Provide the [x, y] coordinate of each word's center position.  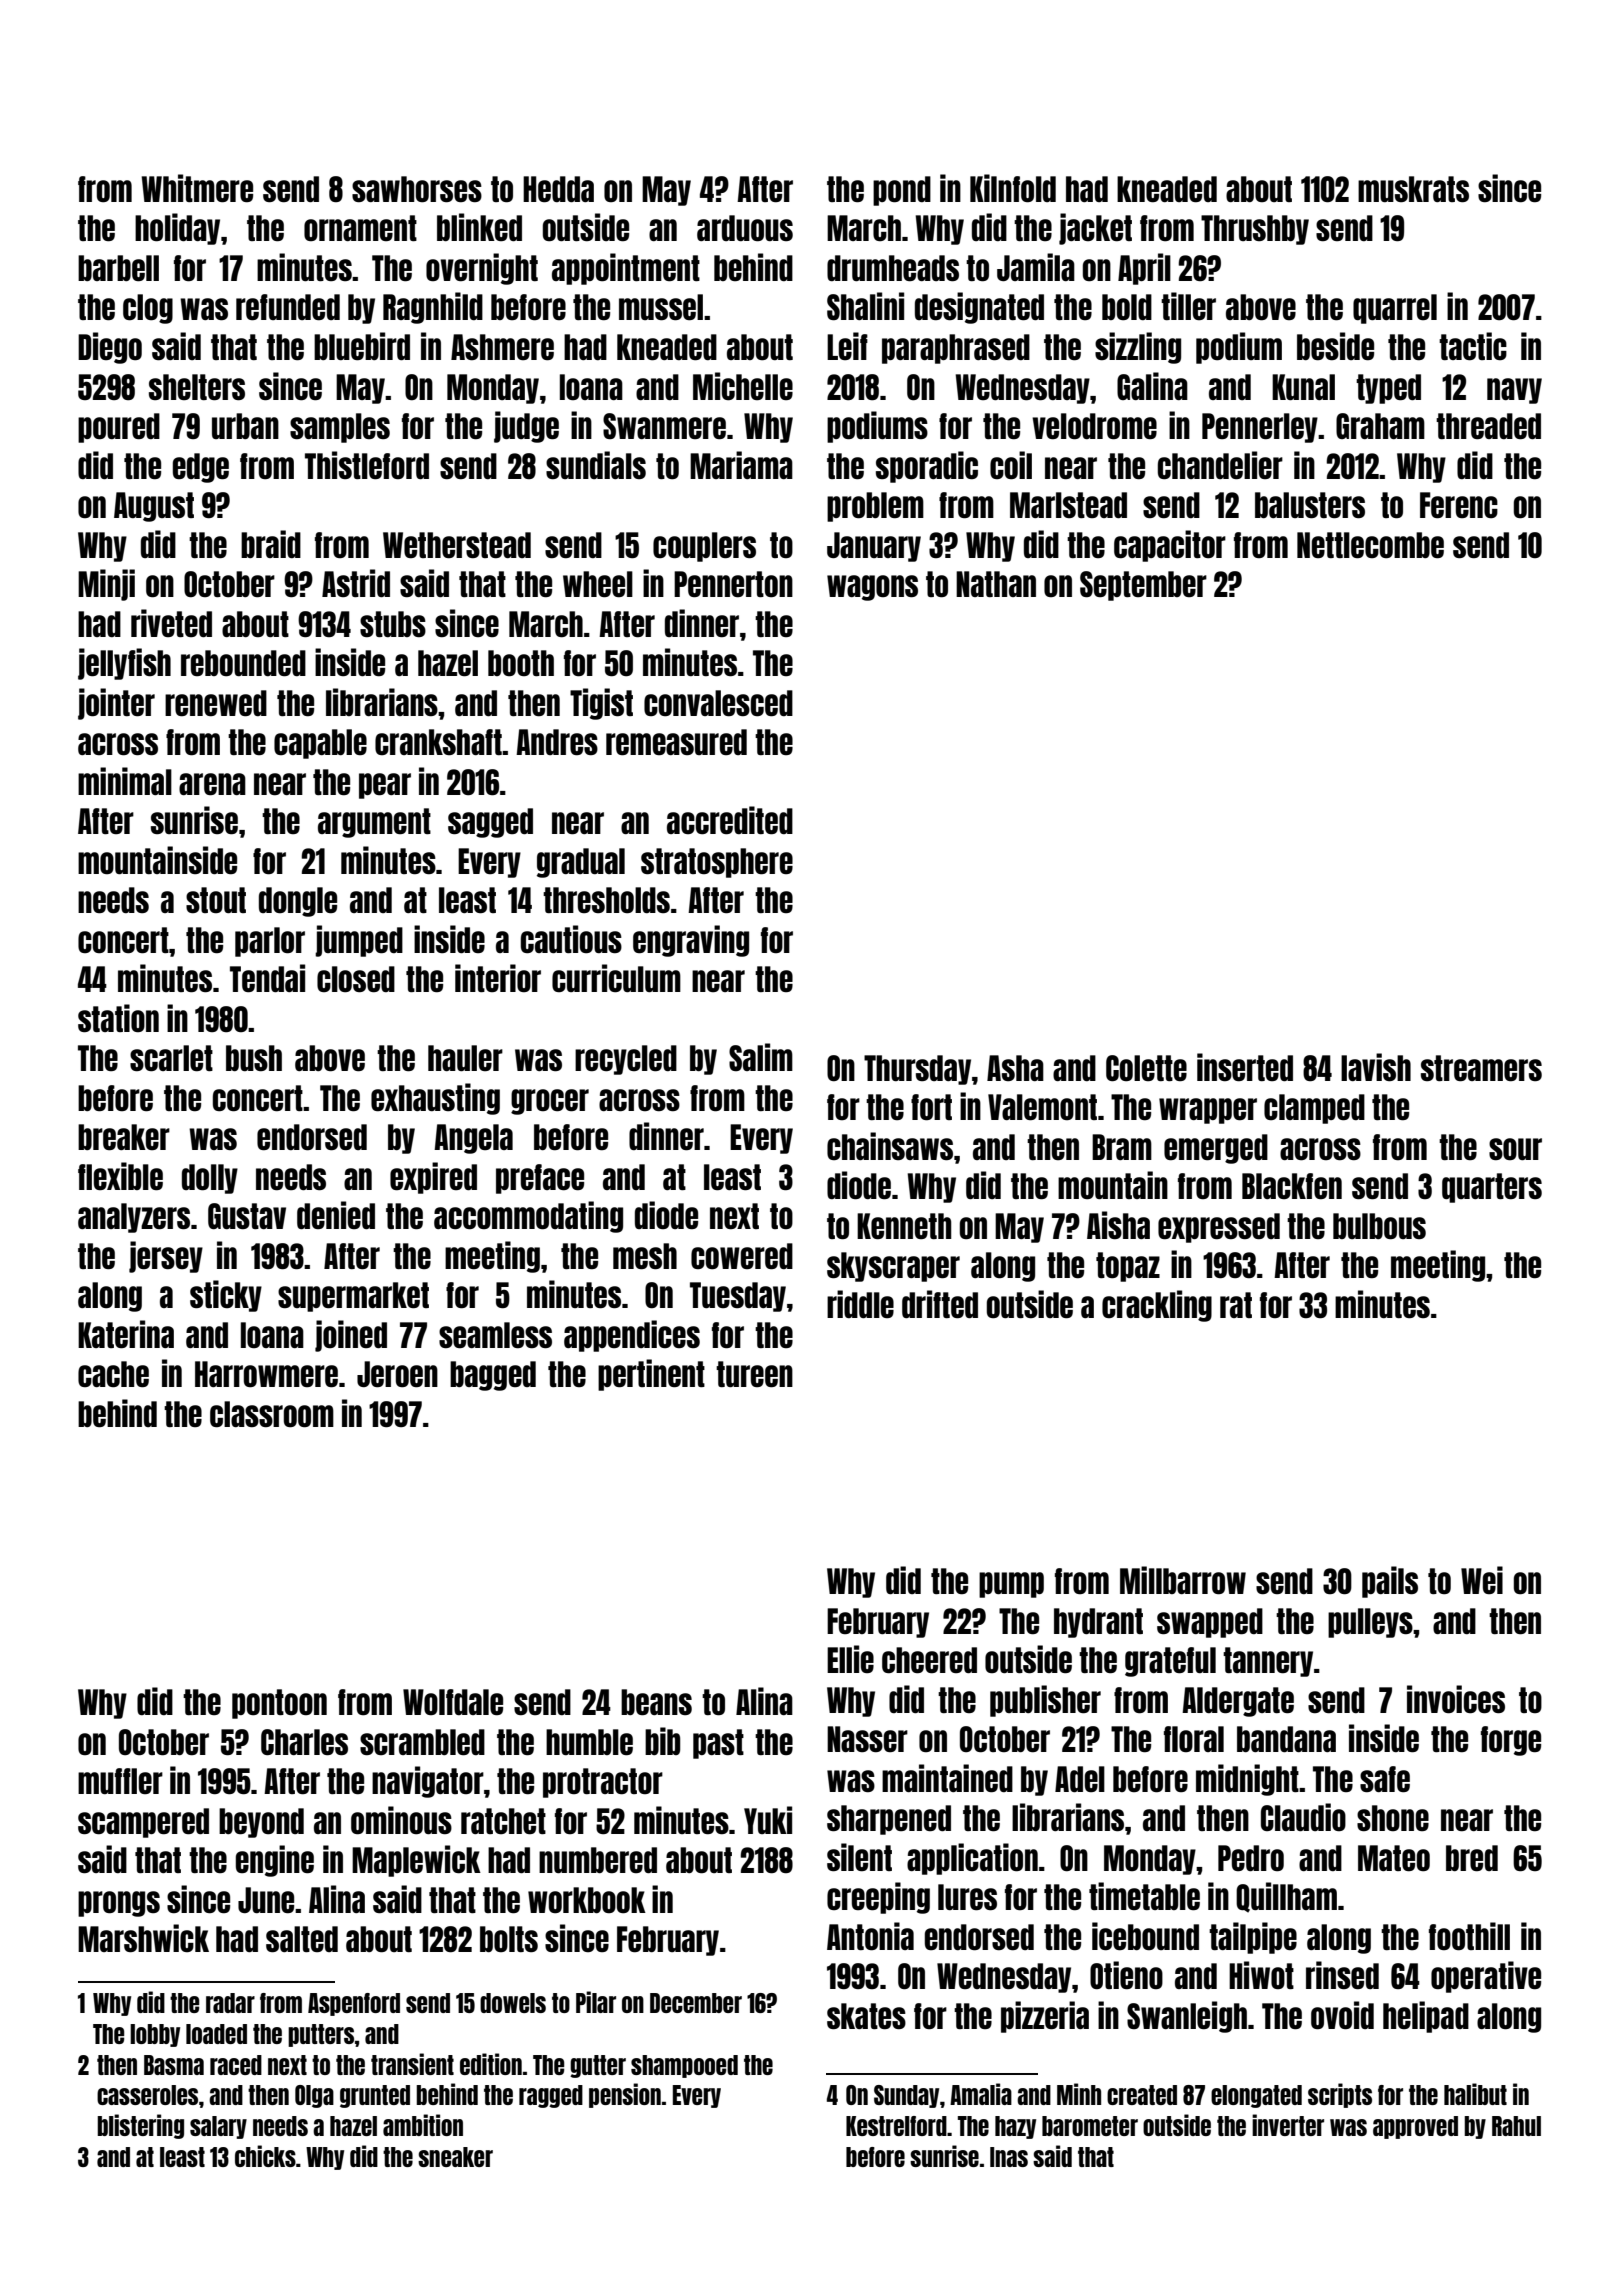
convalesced [718, 703]
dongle [298, 902]
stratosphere [717, 863]
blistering [140, 2126]
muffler [120, 1781]
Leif [847, 346]
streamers [1481, 1068]
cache [113, 1374]
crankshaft [438, 742]
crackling [1157, 1306]
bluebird [362, 346]
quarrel [1395, 309]
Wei [1482, 1580]
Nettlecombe [1370, 545]
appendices [632, 1336]
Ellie [850, 1659]
